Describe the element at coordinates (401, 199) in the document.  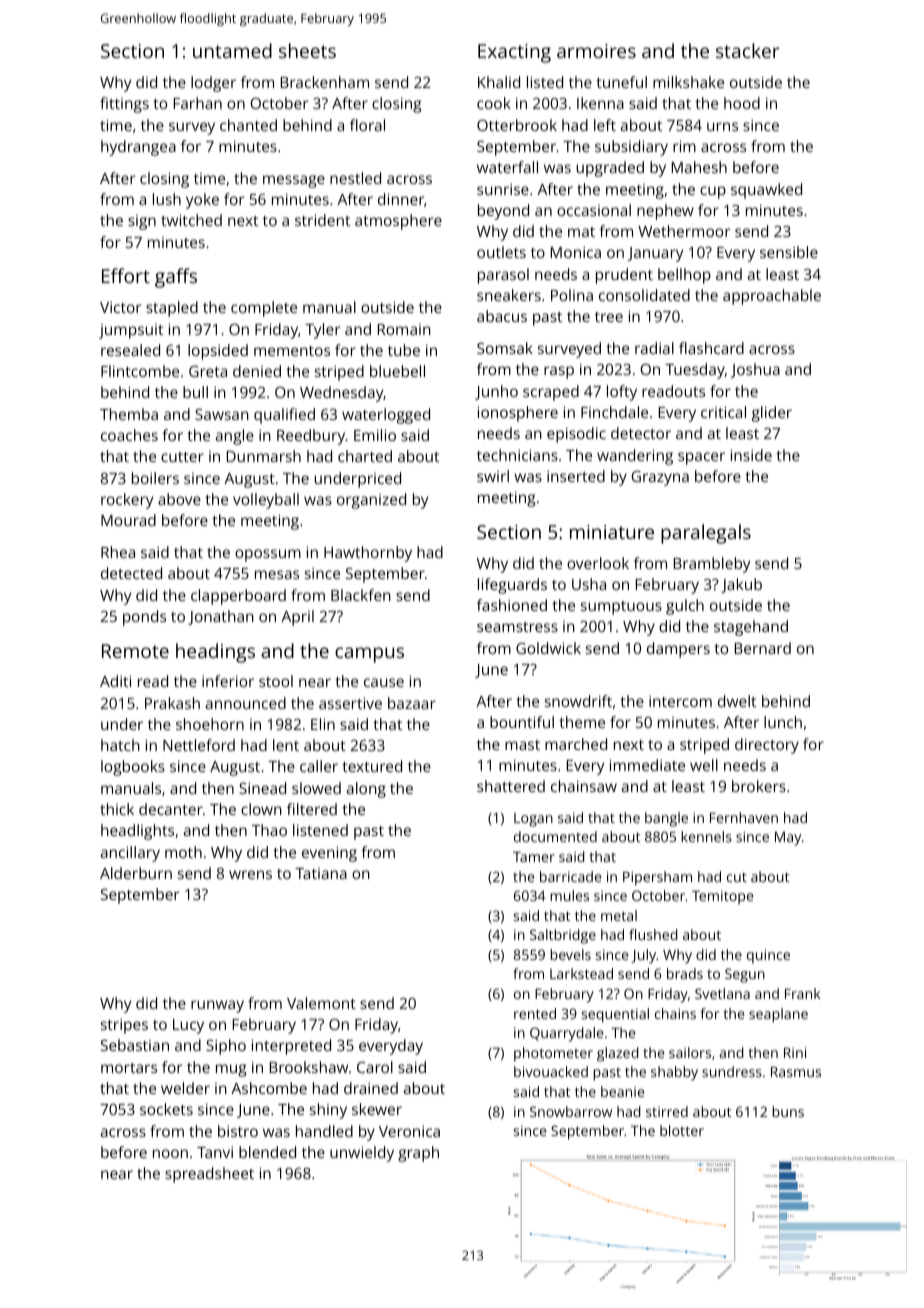
I see `dinner` at that location.
